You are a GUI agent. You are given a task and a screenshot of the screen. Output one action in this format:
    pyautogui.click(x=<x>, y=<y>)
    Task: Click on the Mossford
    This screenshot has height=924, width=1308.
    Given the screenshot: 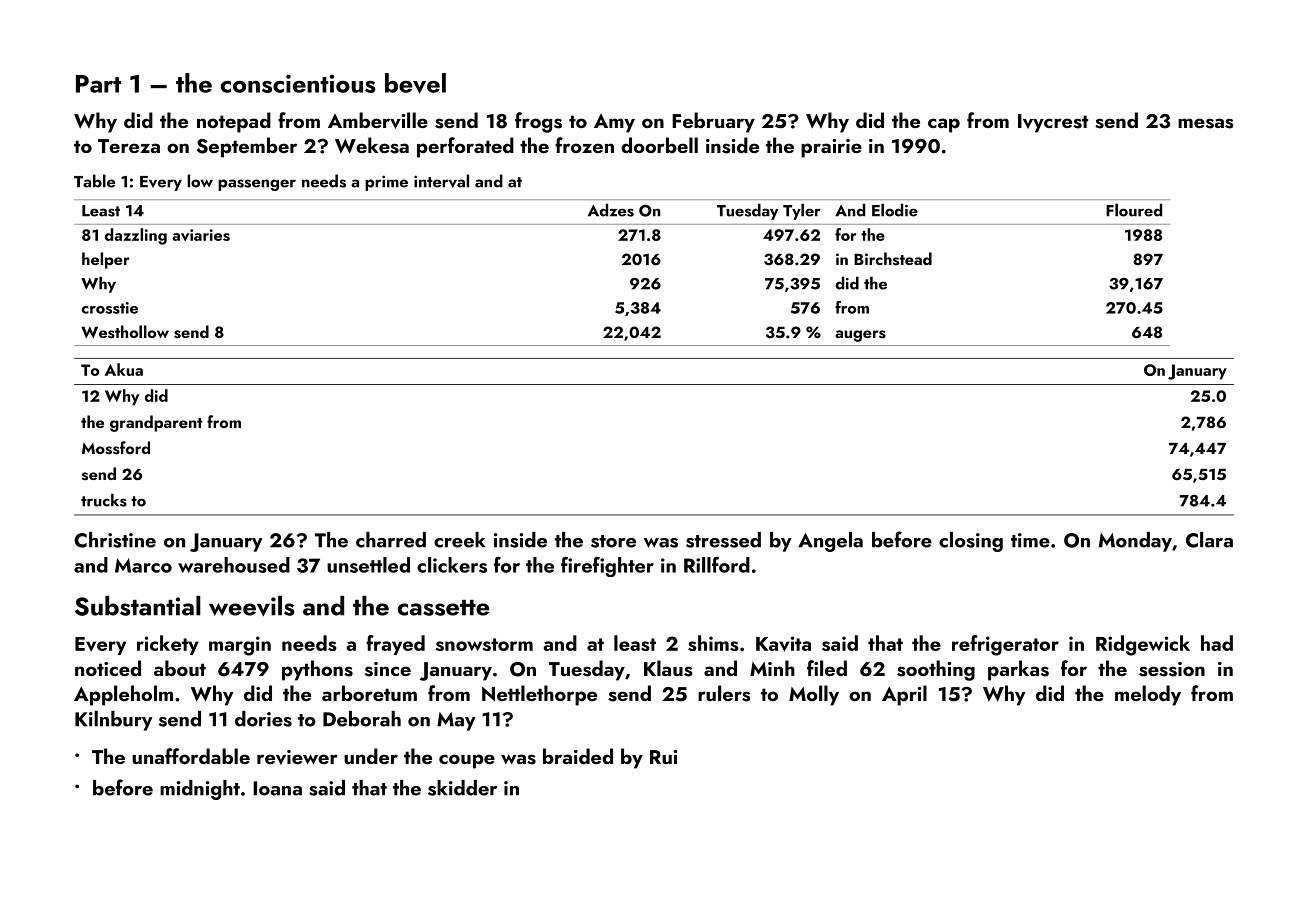 What is the action you would take?
    pyautogui.click(x=116, y=448)
